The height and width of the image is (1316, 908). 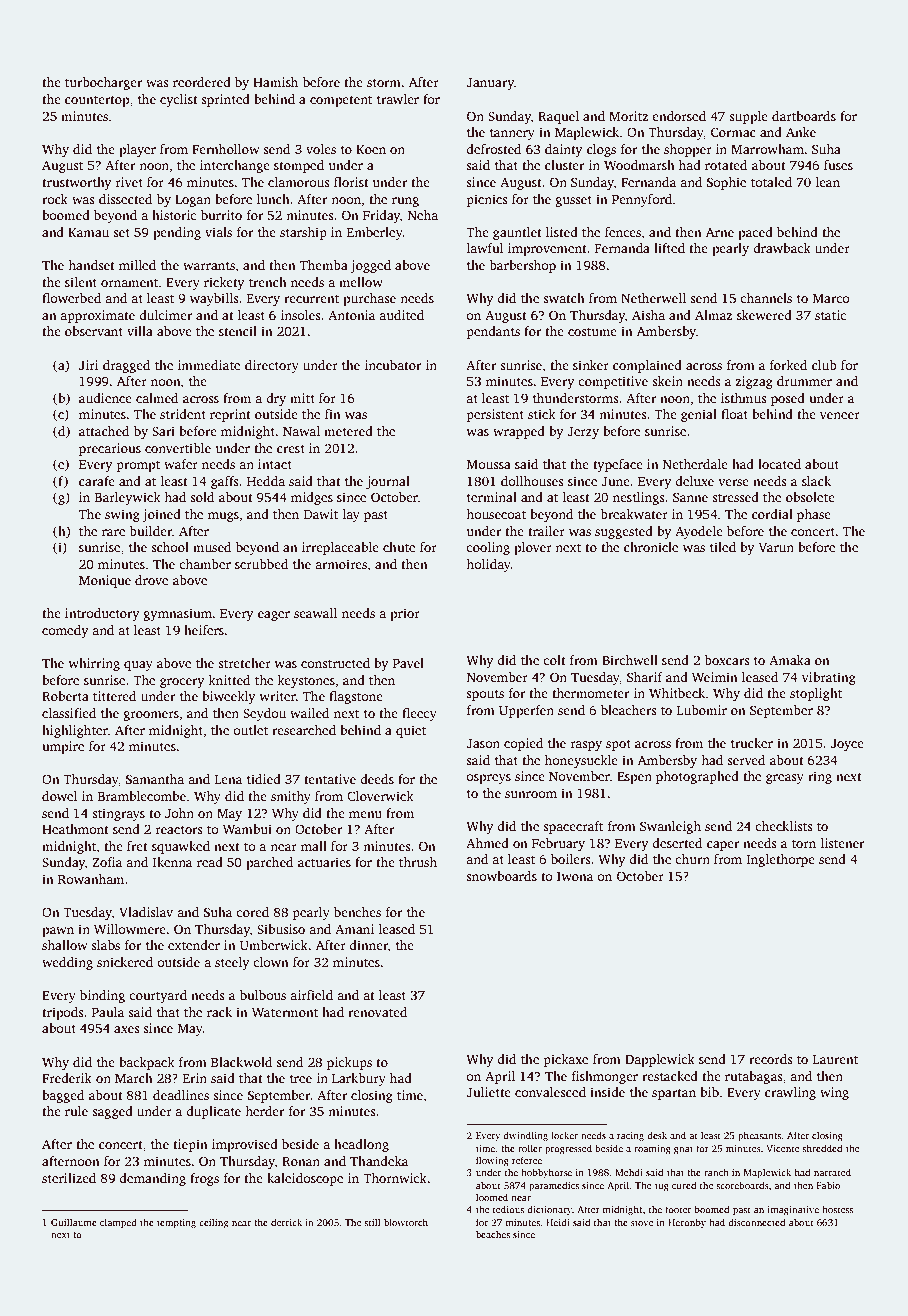 I want to click on Upperfen, so click(x=526, y=711).
